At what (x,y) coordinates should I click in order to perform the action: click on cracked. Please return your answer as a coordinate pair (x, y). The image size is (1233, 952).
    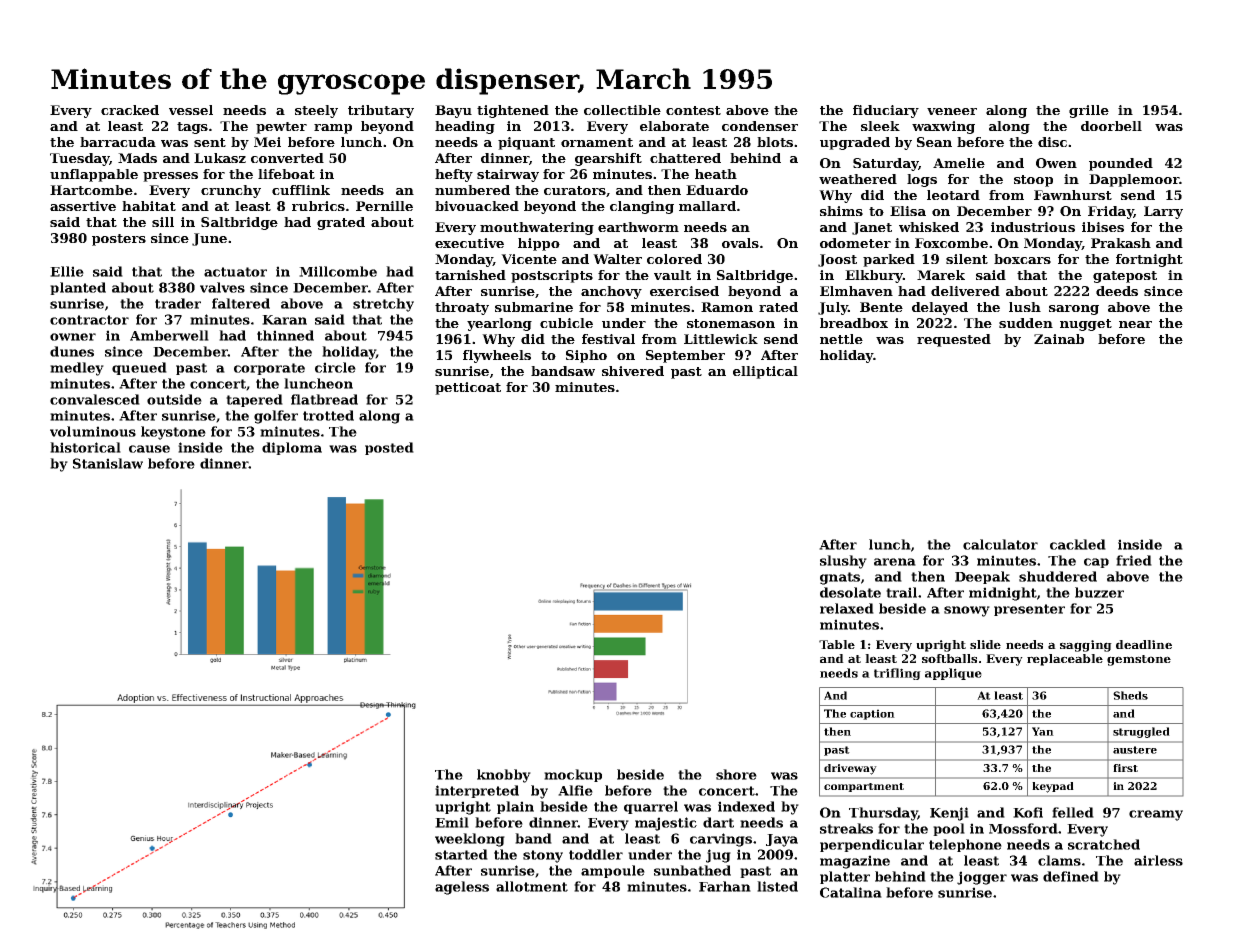
    Looking at the image, I should click on (130, 110).
